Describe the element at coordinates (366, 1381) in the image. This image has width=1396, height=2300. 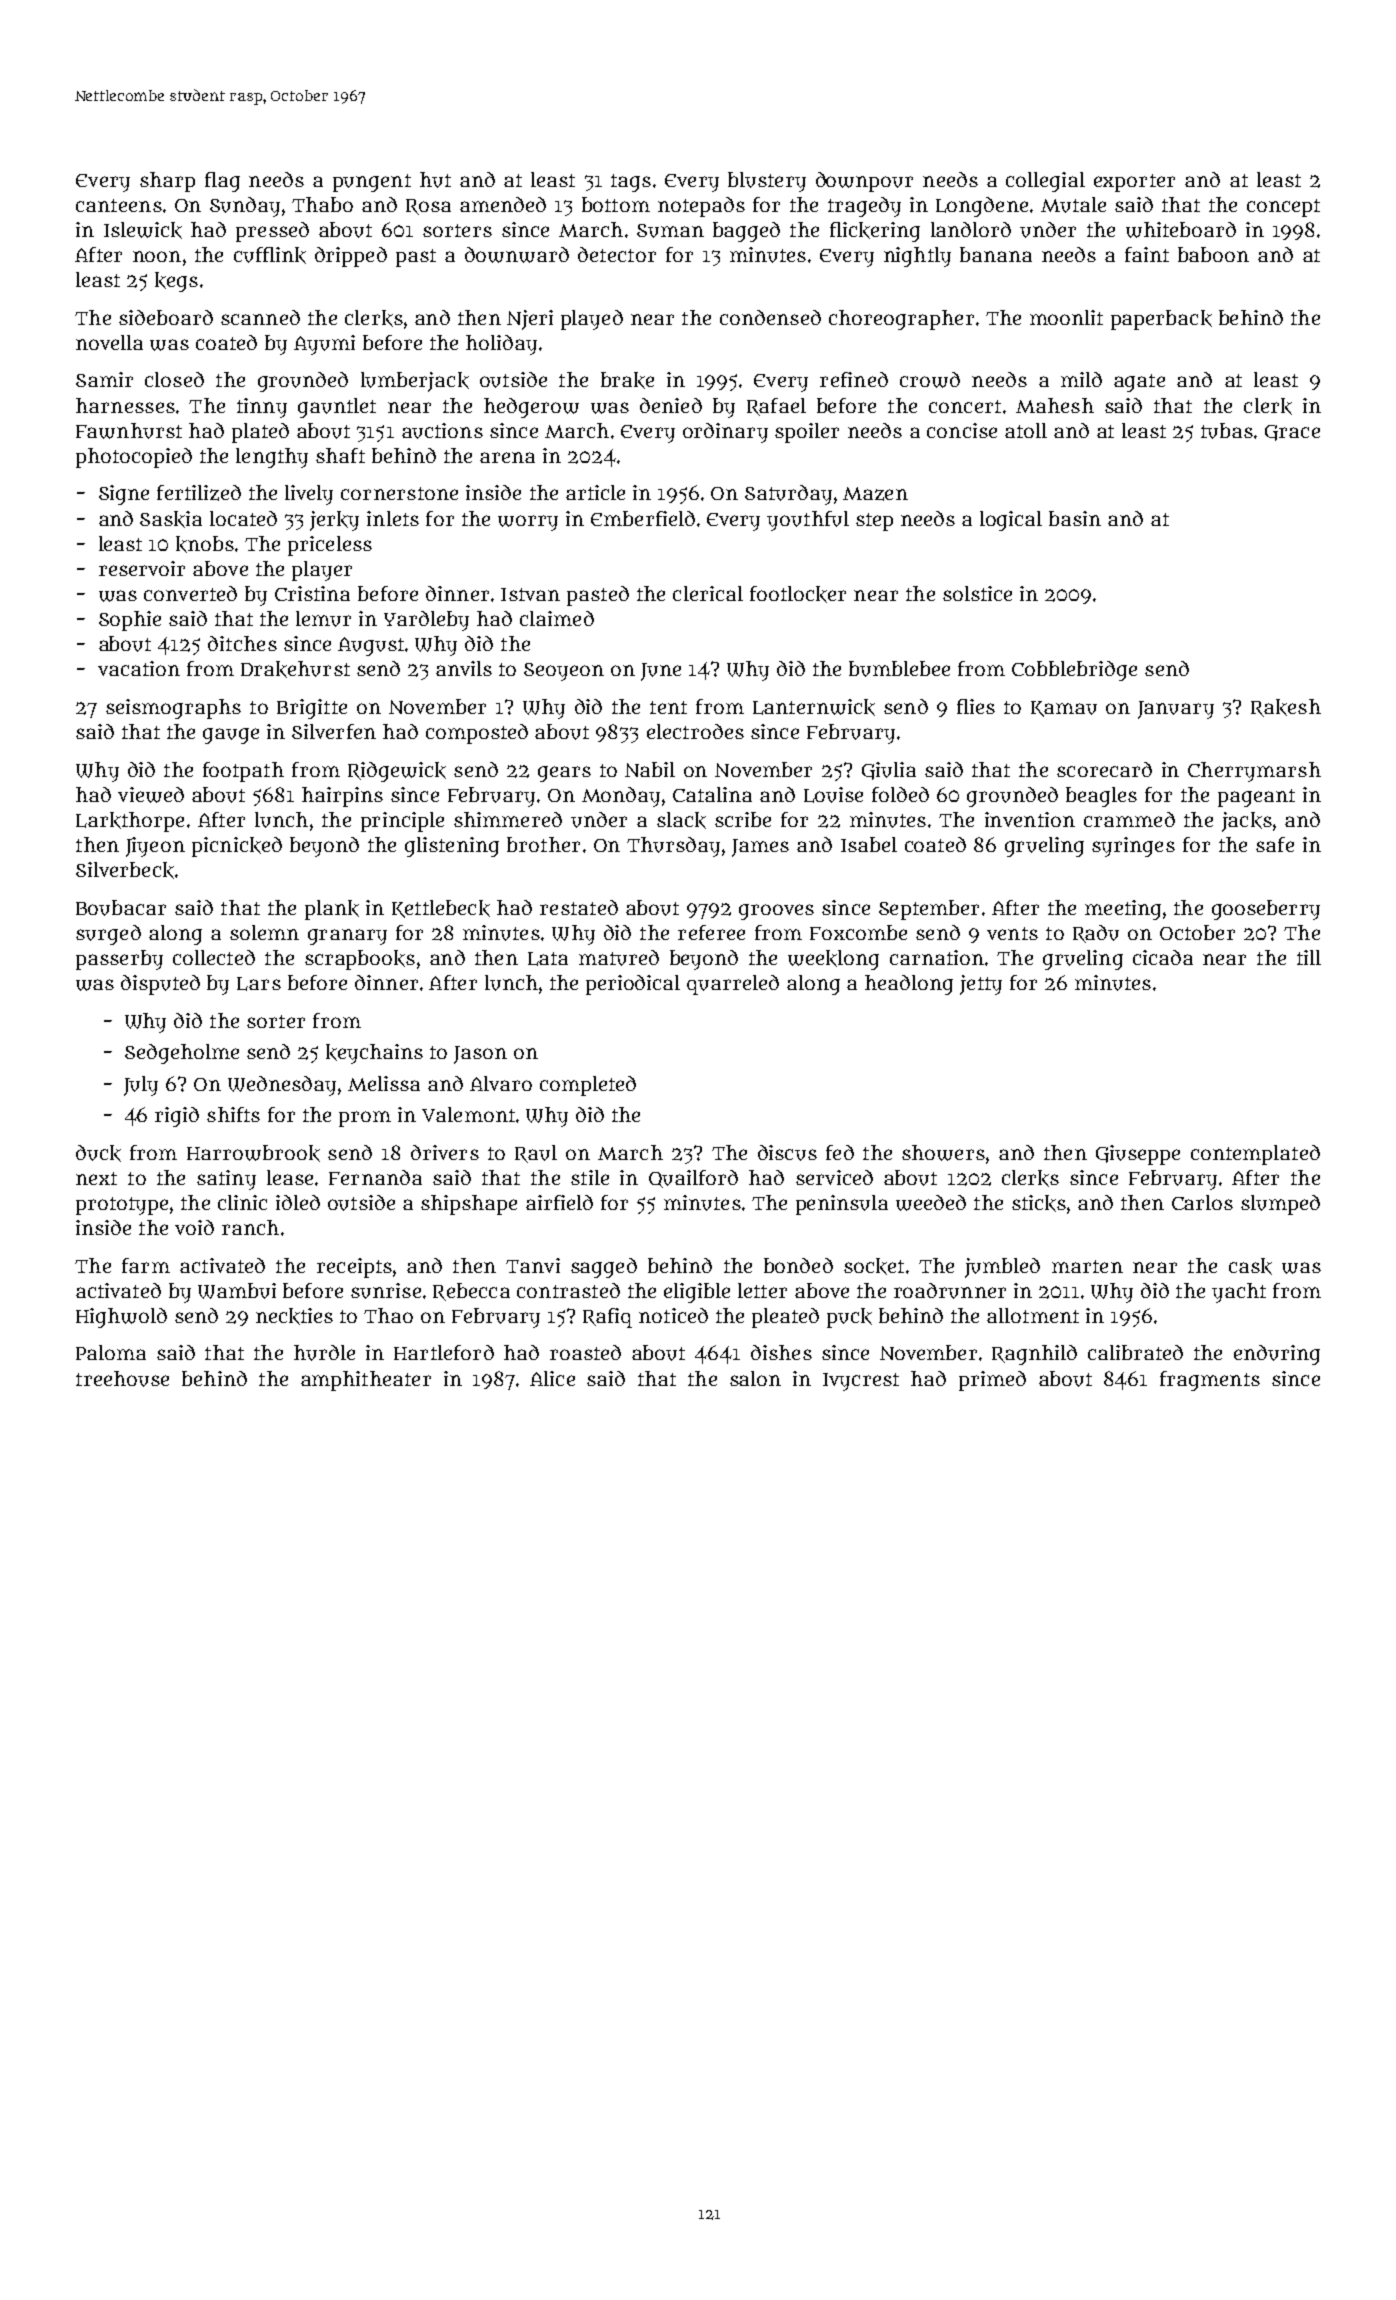
I see `amphitheater` at that location.
